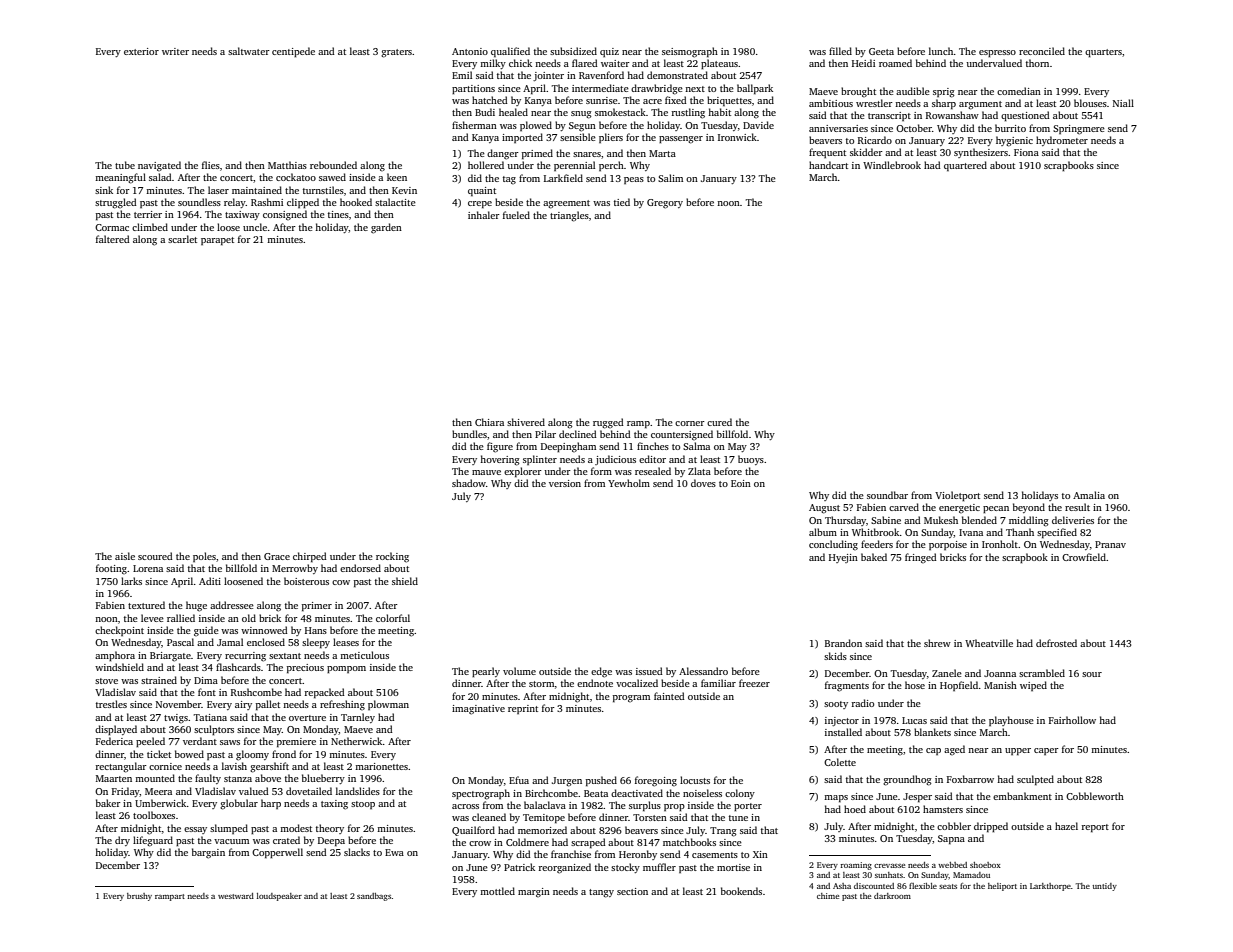  What do you see at coordinates (569, 216) in the document?
I see `triangles` at bounding box center [569, 216].
